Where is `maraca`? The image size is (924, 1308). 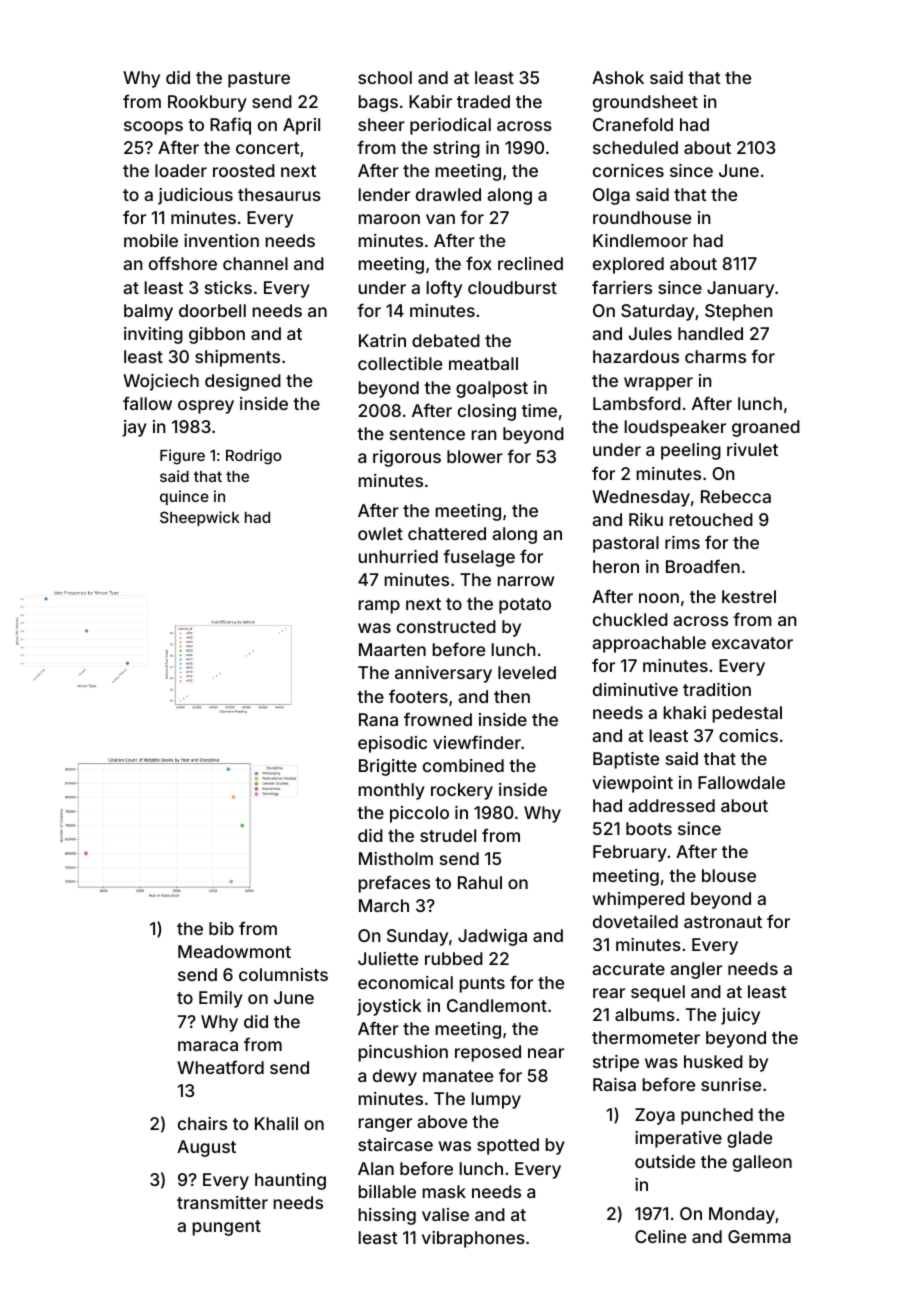 maraca is located at coordinates (208, 1046).
